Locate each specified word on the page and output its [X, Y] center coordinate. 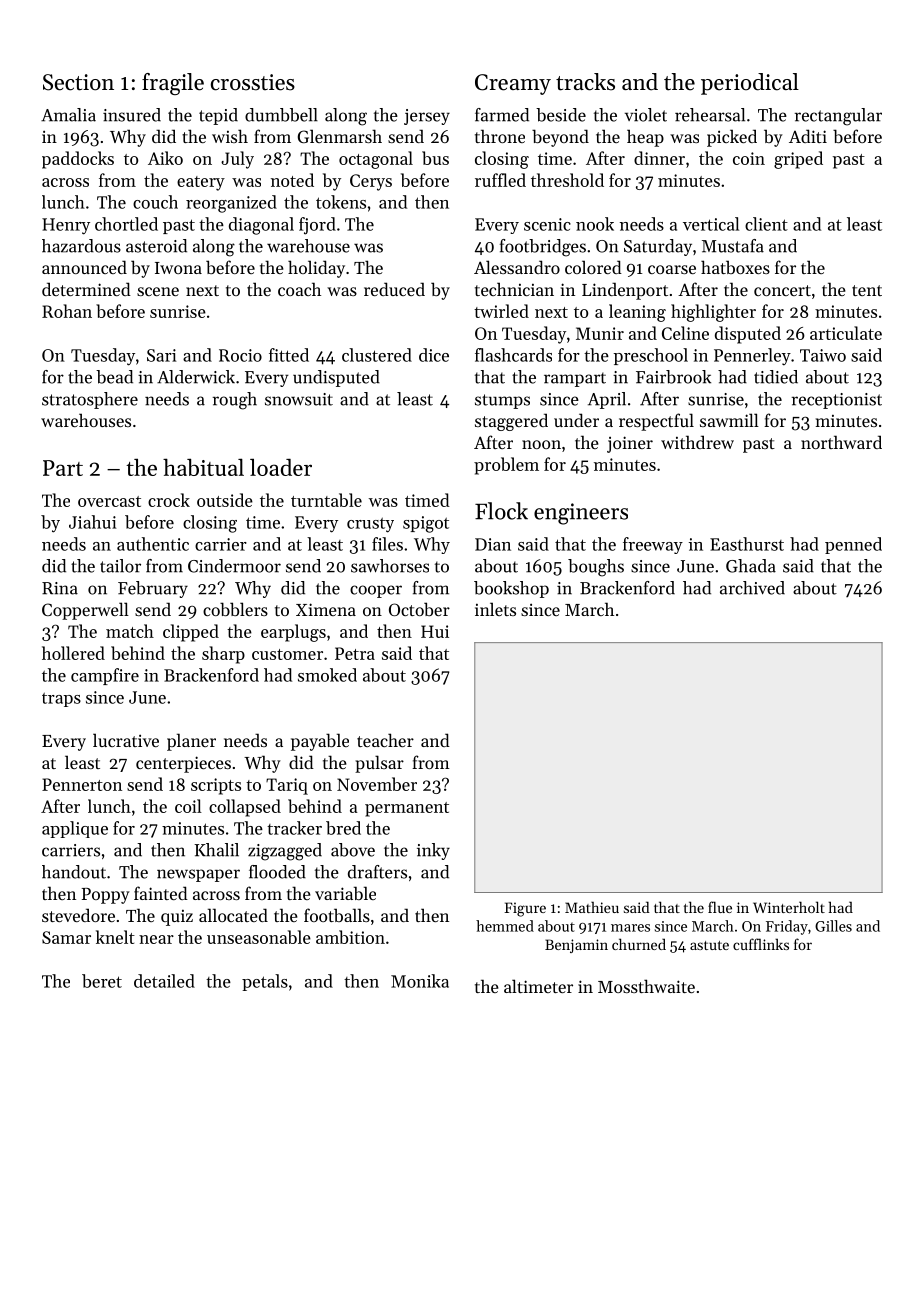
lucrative [126, 740]
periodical [750, 84]
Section [78, 82]
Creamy [513, 84]
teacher [385, 740]
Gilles [833, 926]
